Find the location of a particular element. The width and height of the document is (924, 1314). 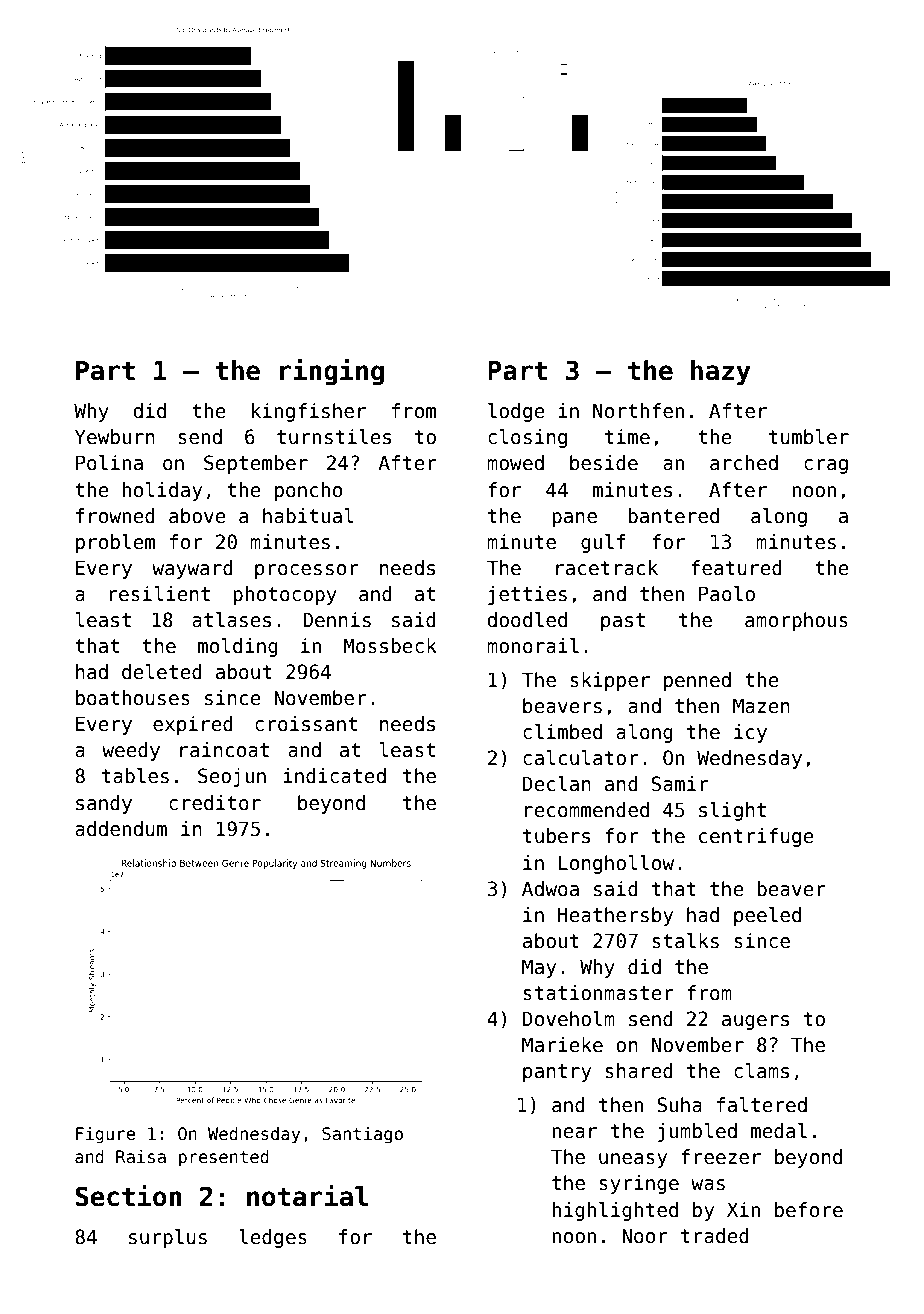

Longhollow is located at coordinates (616, 864).
